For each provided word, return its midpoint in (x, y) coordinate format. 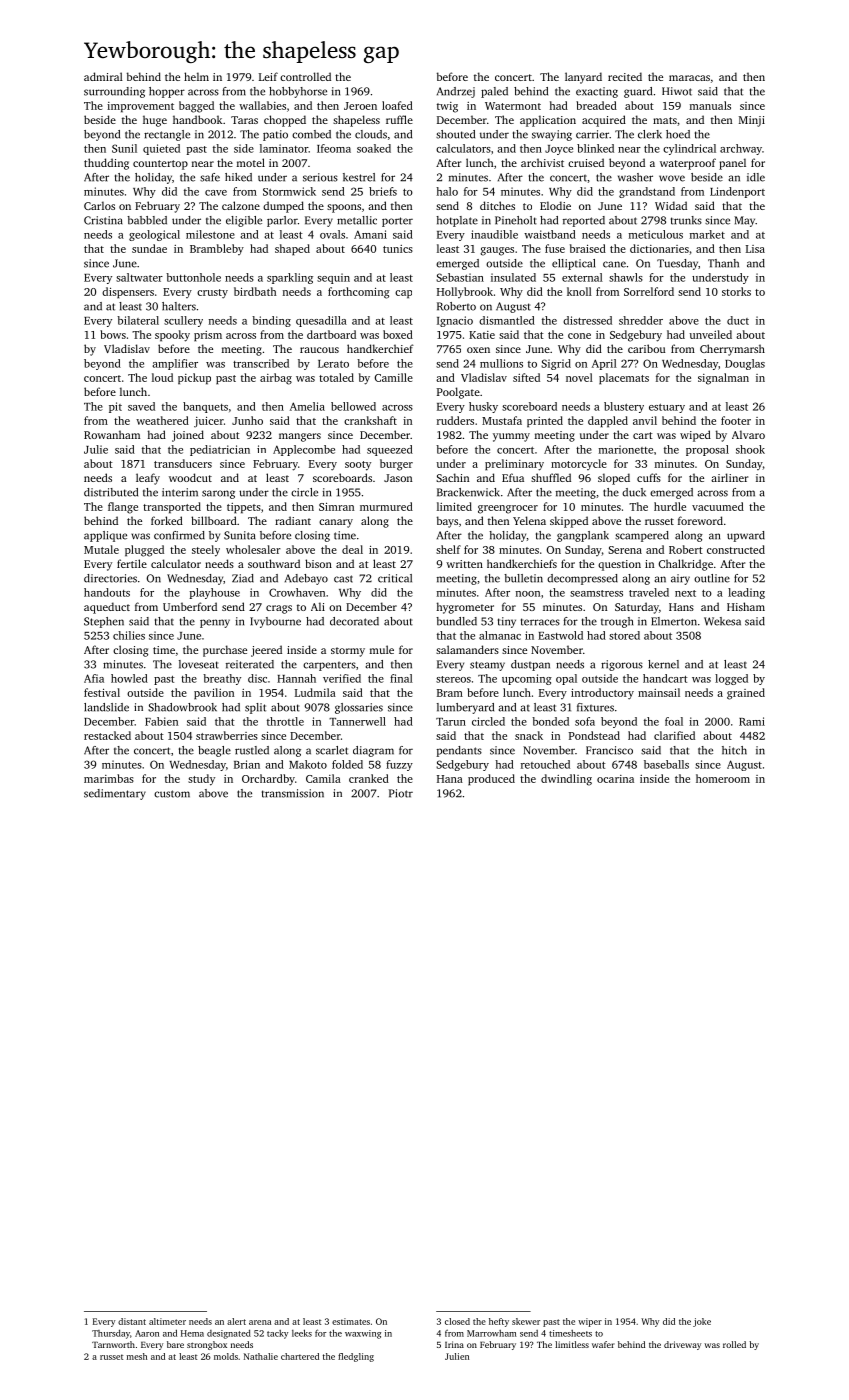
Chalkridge (686, 565)
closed (457, 1321)
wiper (590, 1322)
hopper (167, 92)
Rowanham (112, 434)
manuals (710, 105)
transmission (293, 793)
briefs (383, 191)
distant (132, 1321)
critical (395, 578)
